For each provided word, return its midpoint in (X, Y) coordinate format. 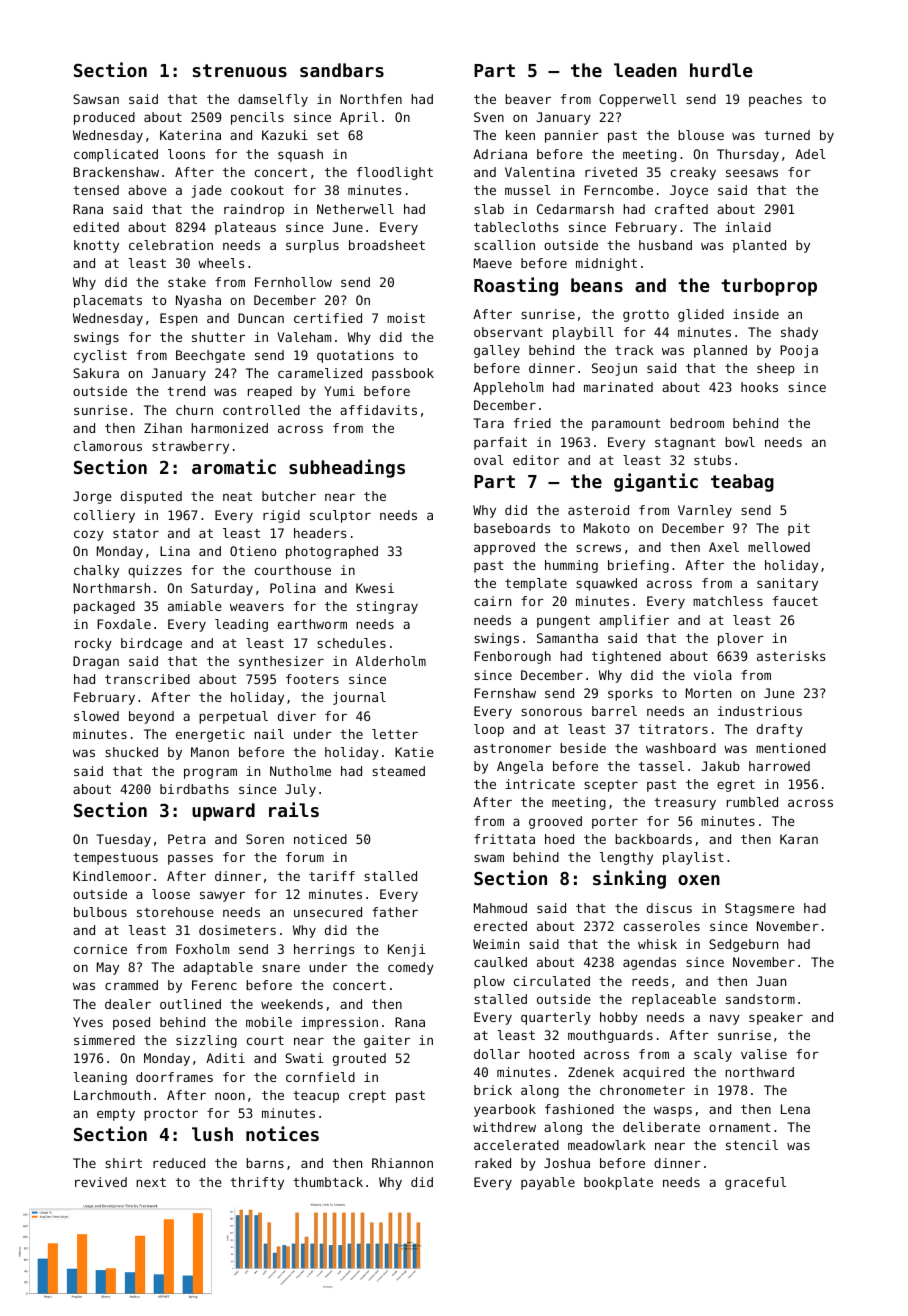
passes (190, 859)
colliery (104, 516)
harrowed (779, 766)
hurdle (721, 70)
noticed (320, 839)
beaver (528, 99)
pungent (563, 622)
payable (548, 1183)
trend (186, 391)
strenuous (240, 70)
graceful (755, 1183)
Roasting (516, 286)
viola (713, 675)
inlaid (748, 227)
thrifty (257, 1183)
